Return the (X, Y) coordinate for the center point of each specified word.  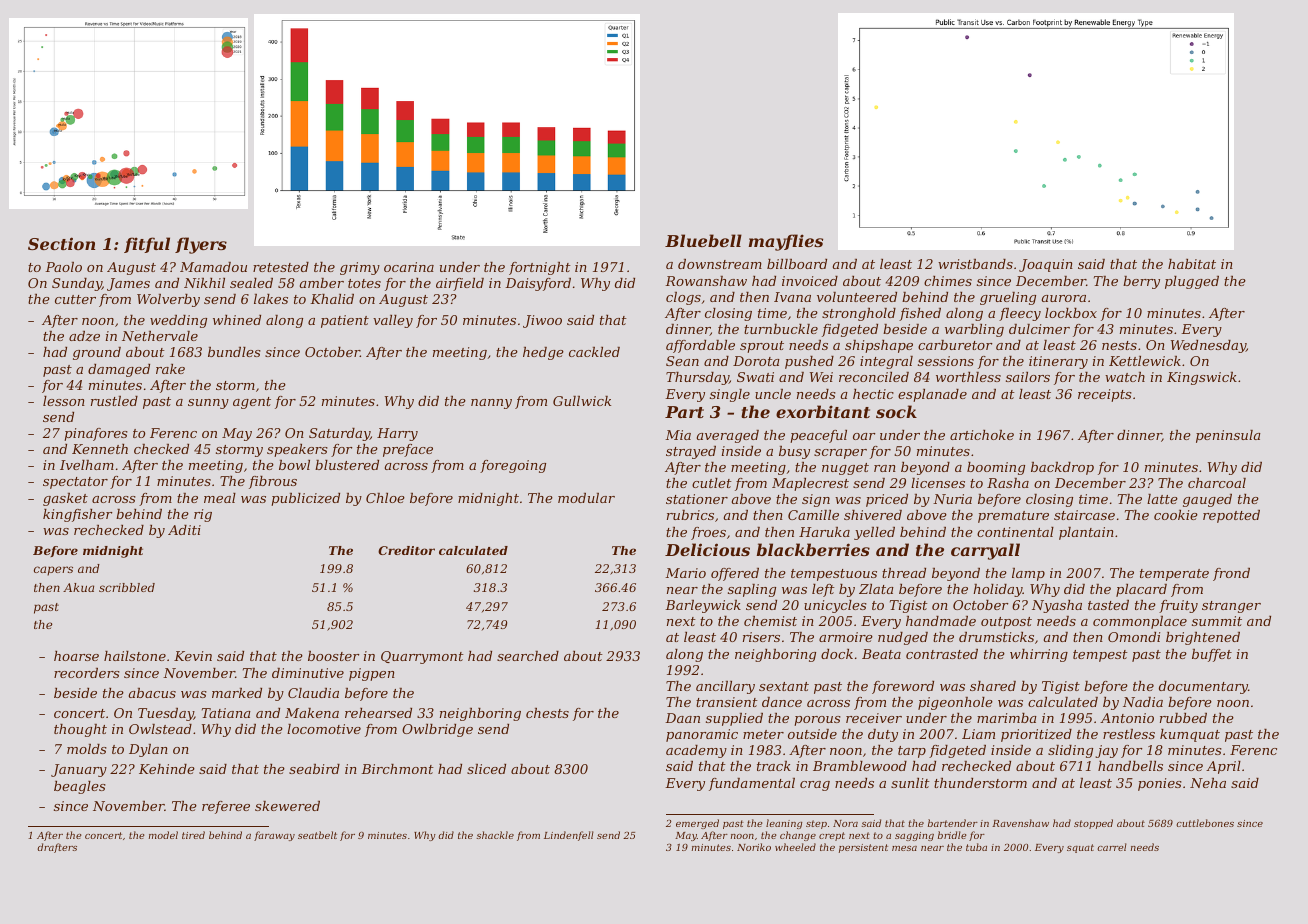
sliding (1070, 751)
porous (817, 721)
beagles (80, 787)
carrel (1112, 847)
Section (61, 243)
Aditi (184, 530)
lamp (1028, 574)
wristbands (975, 264)
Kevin (193, 656)
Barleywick (703, 606)
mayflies (786, 242)
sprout (762, 347)
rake (170, 369)
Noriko (754, 847)
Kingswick (1202, 378)
